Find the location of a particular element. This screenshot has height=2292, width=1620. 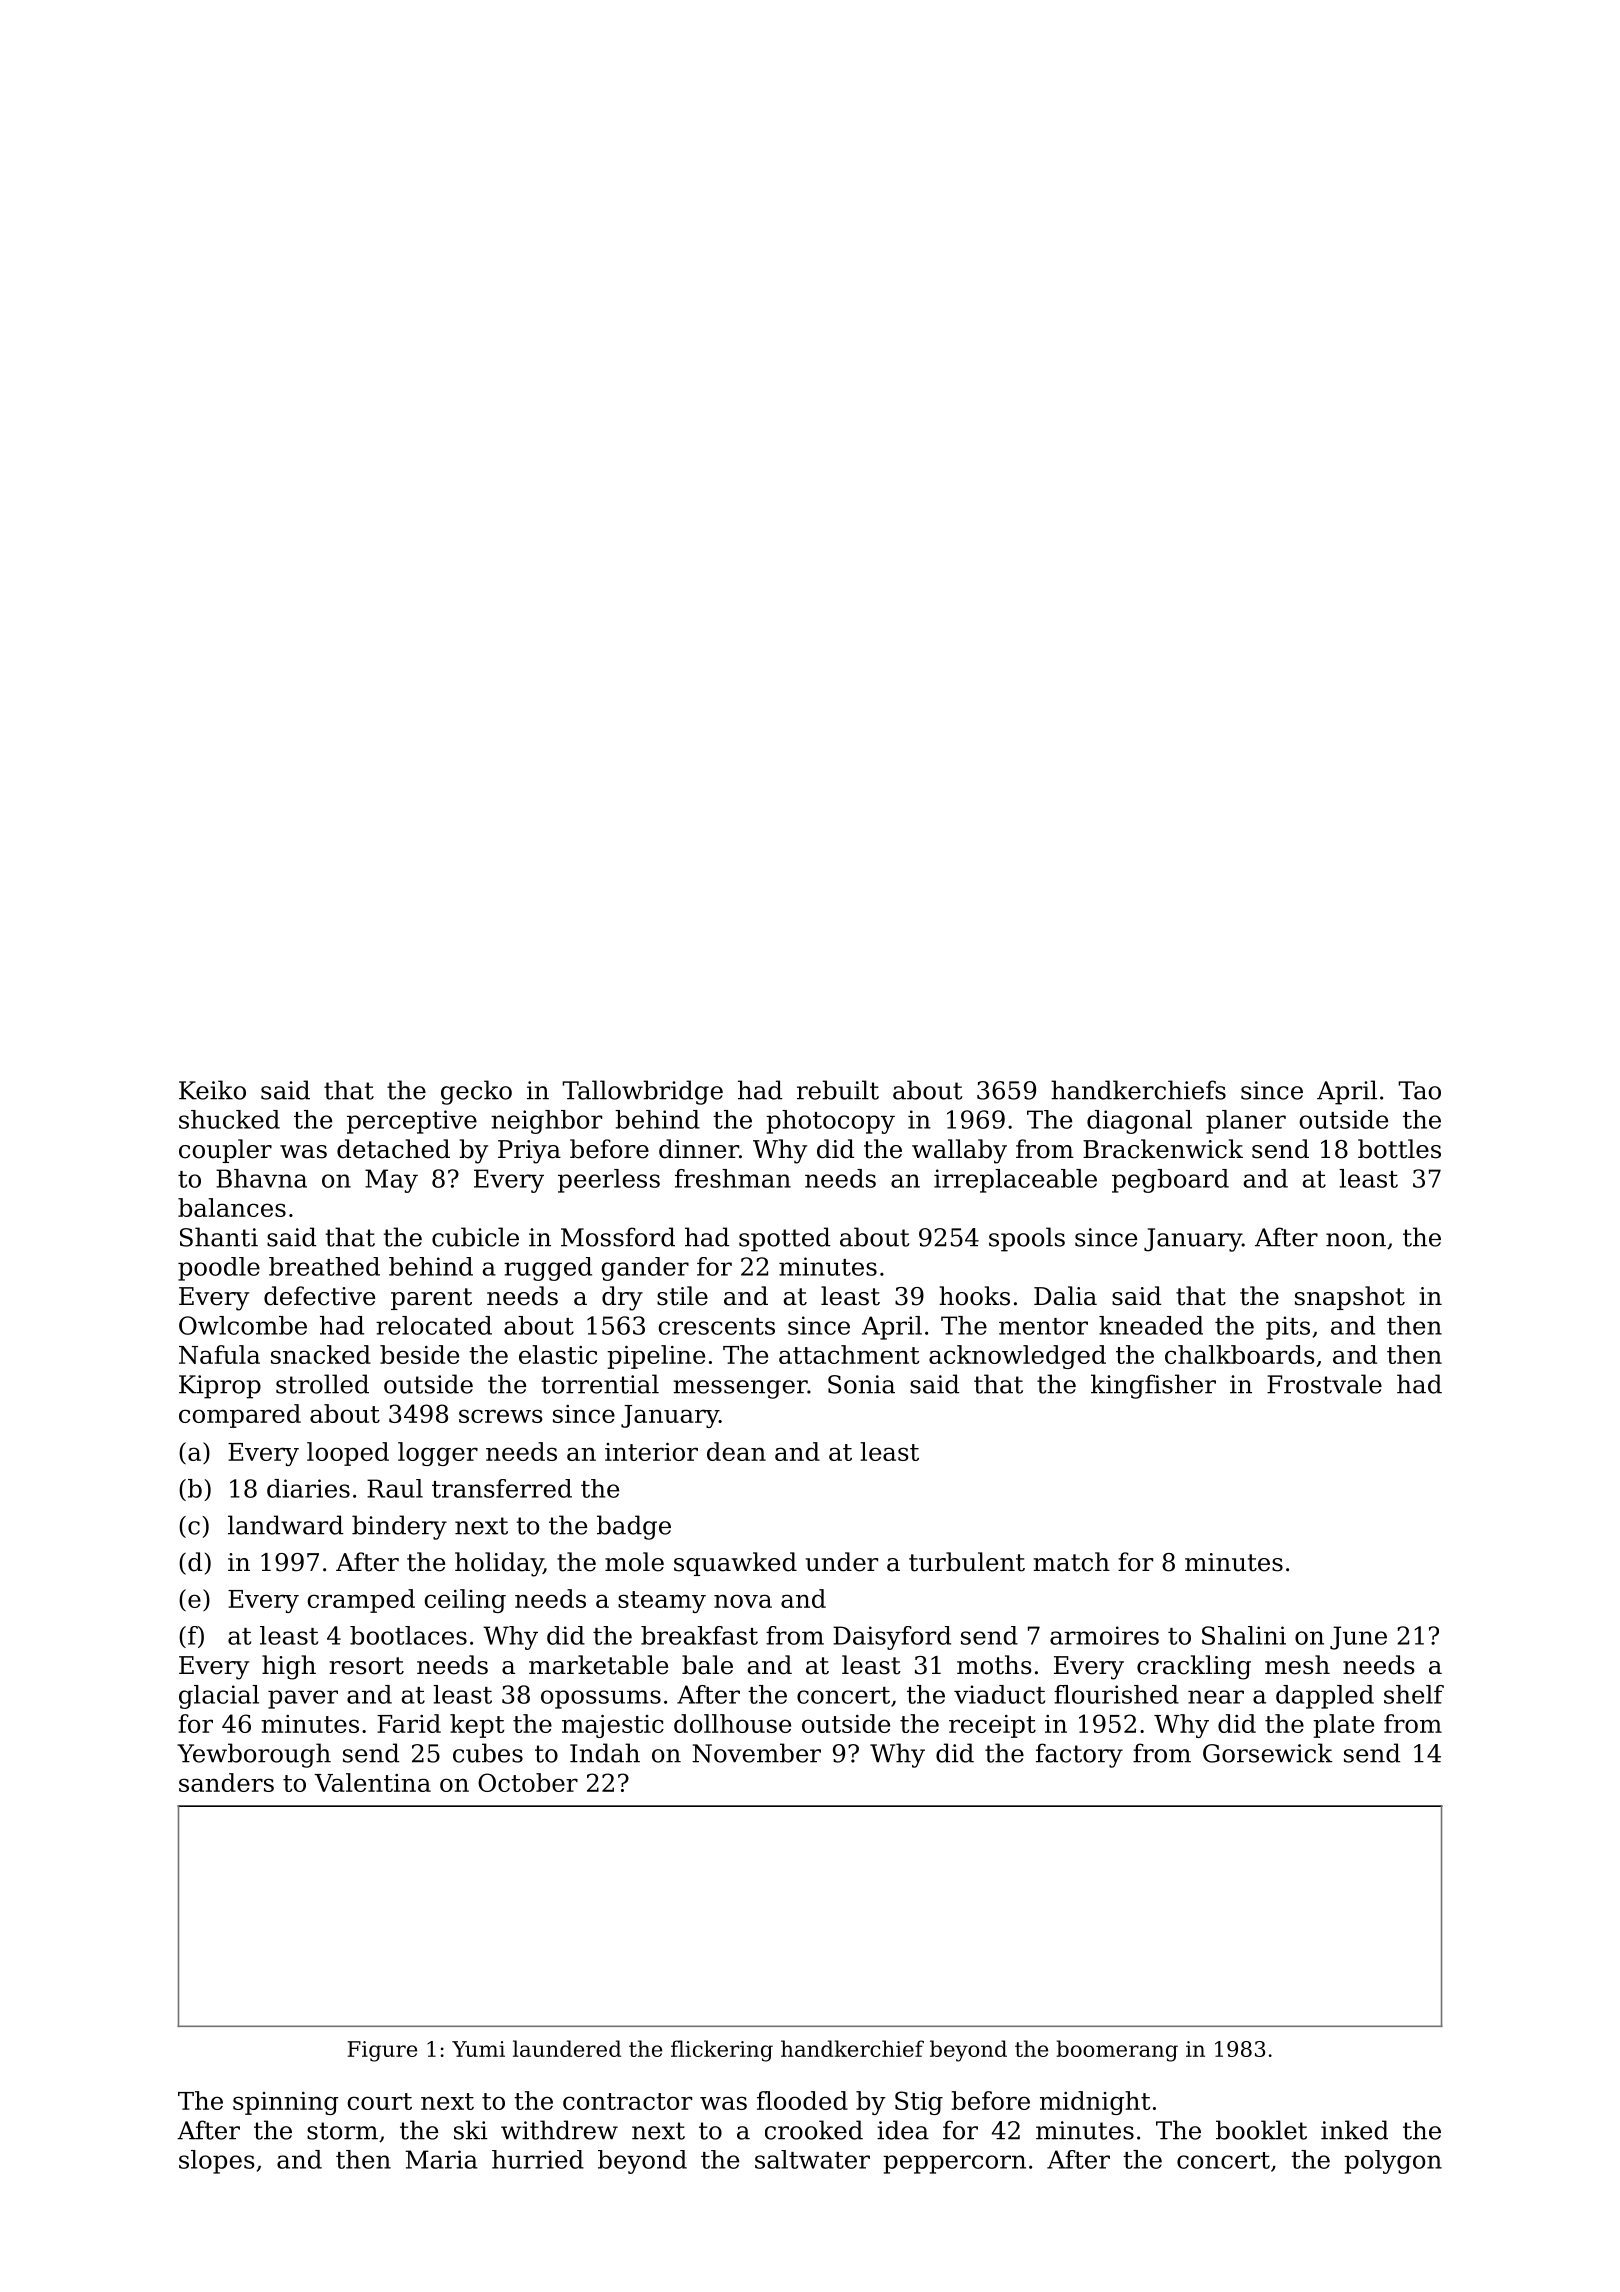

glacial is located at coordinates (219, 1697).
